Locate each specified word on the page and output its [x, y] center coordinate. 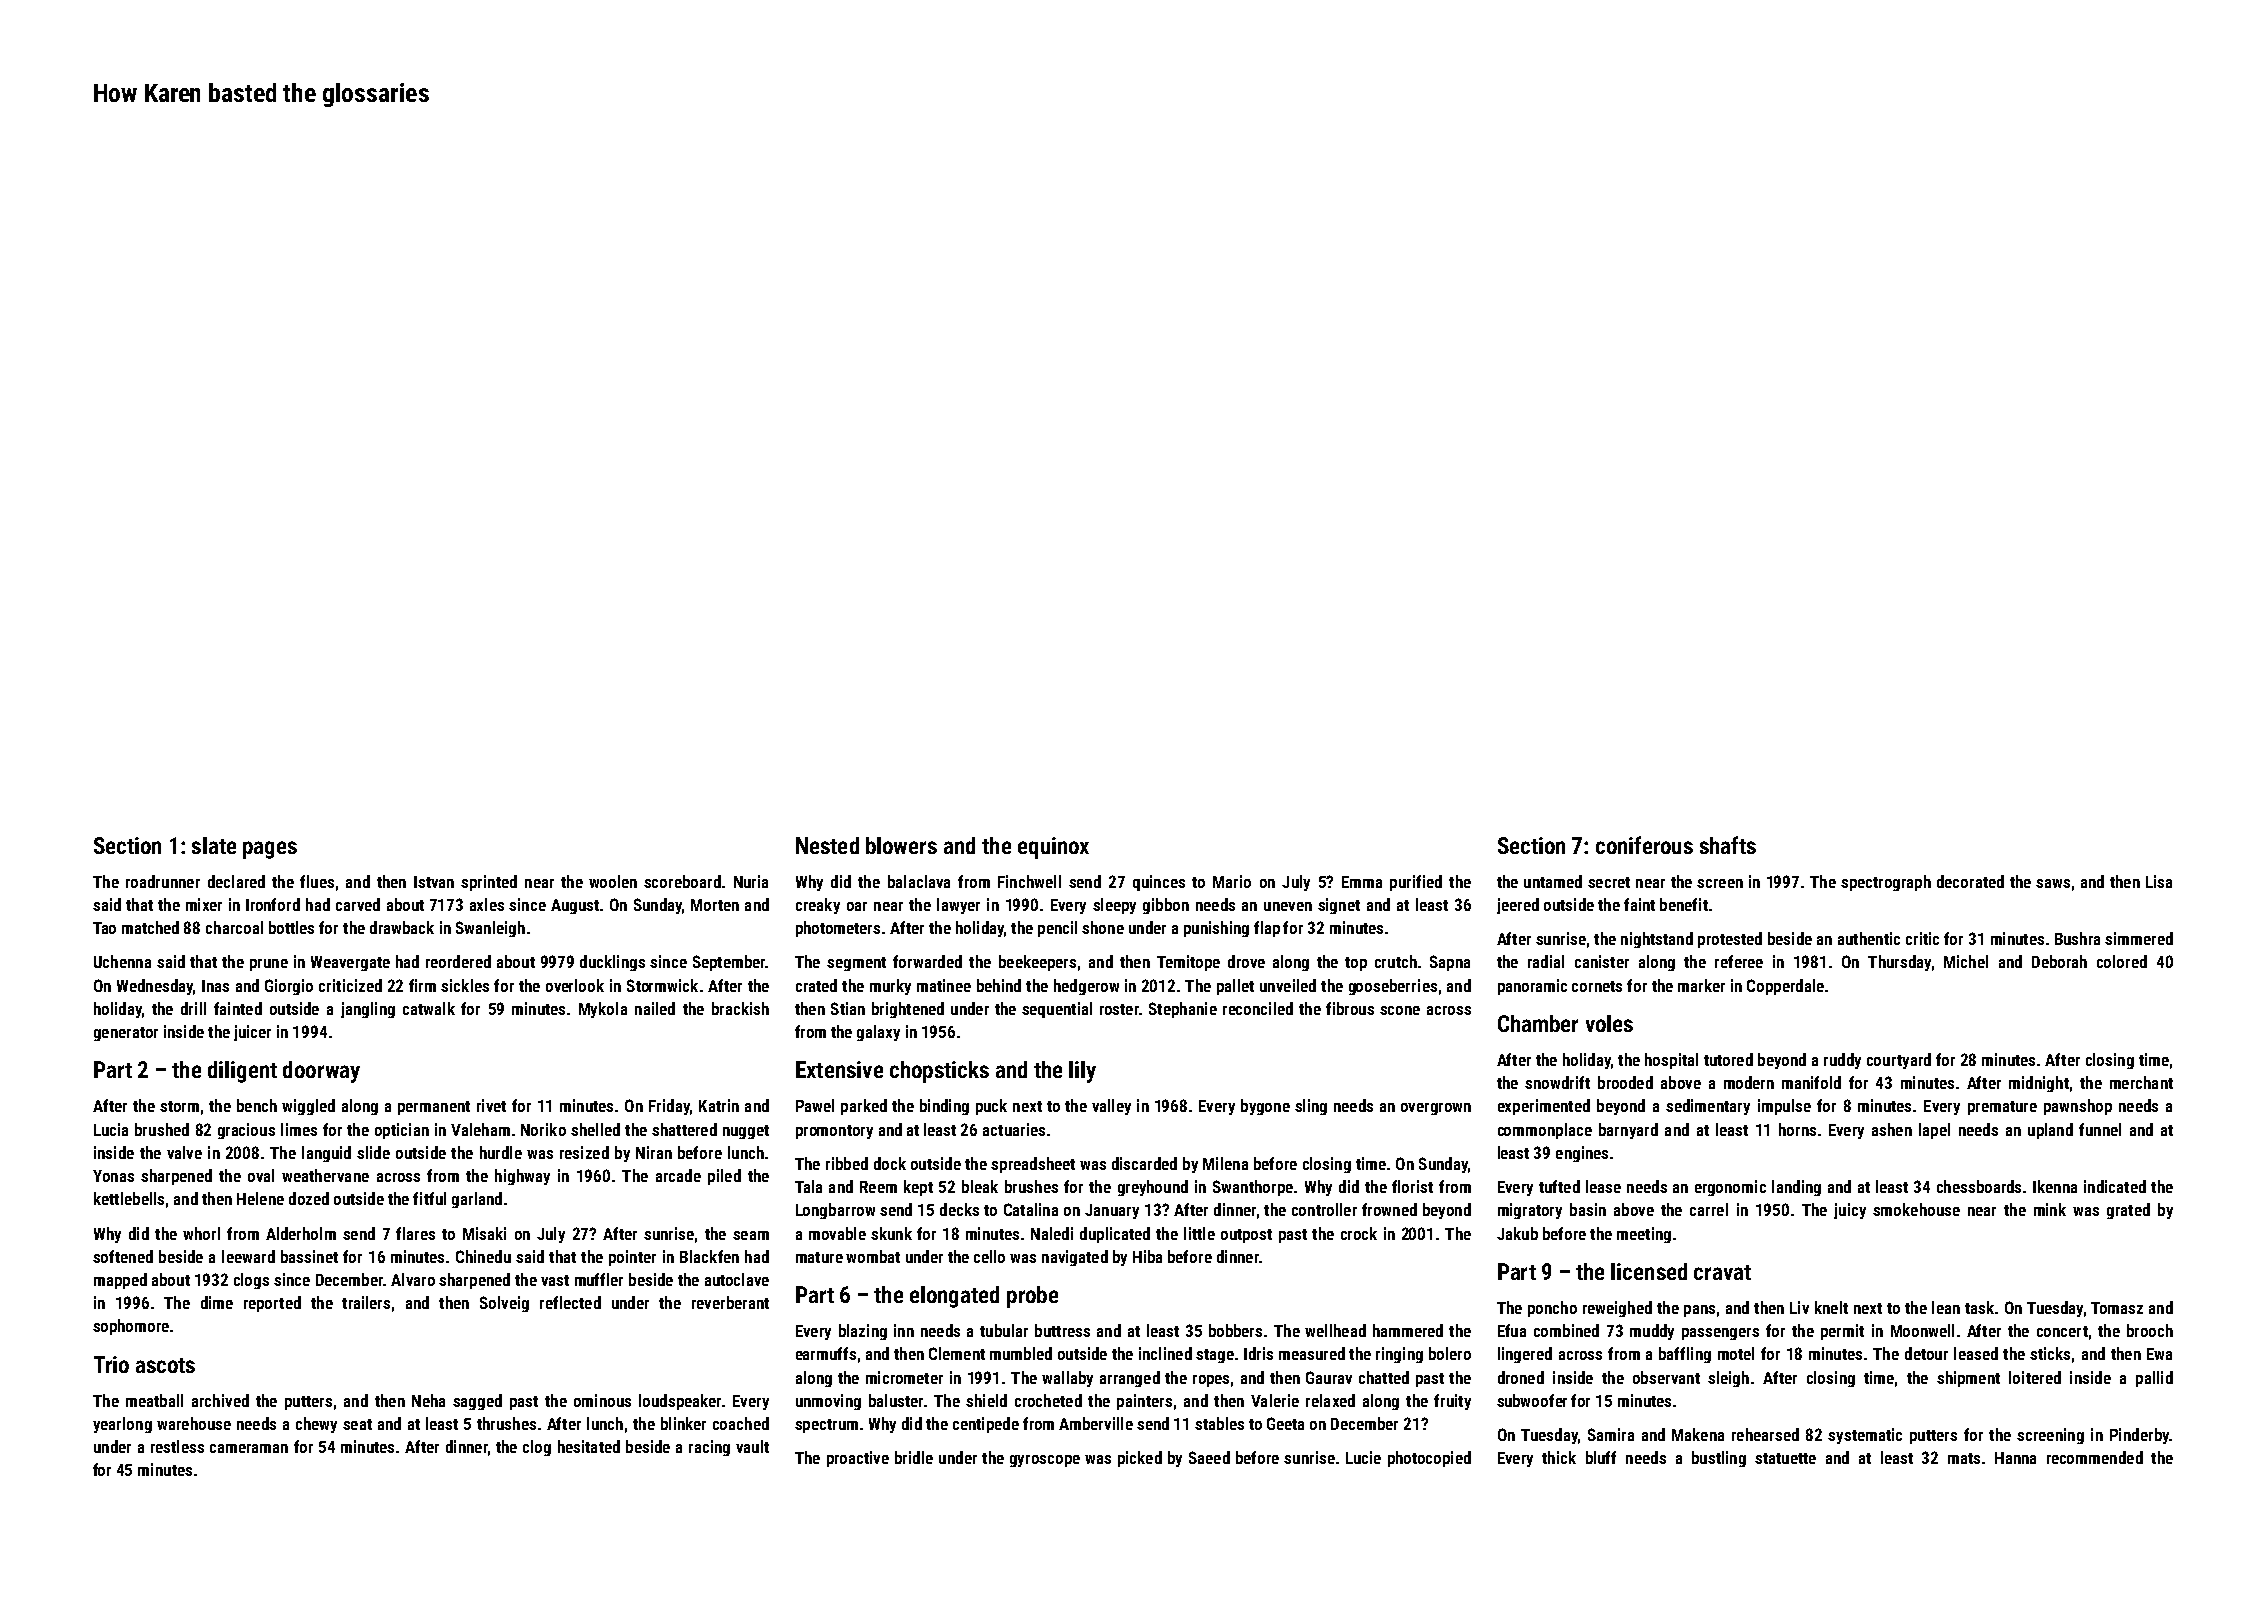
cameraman [249, 1448]
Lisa [2159, 881]
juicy [1850, 1211]
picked [1140, 1459]
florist [1412, 1186]
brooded [1625, 1082]
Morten [715, 905]
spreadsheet [1033, 1165]
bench [257, 1105]
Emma [1362, 882]
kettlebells [129, 1198]
